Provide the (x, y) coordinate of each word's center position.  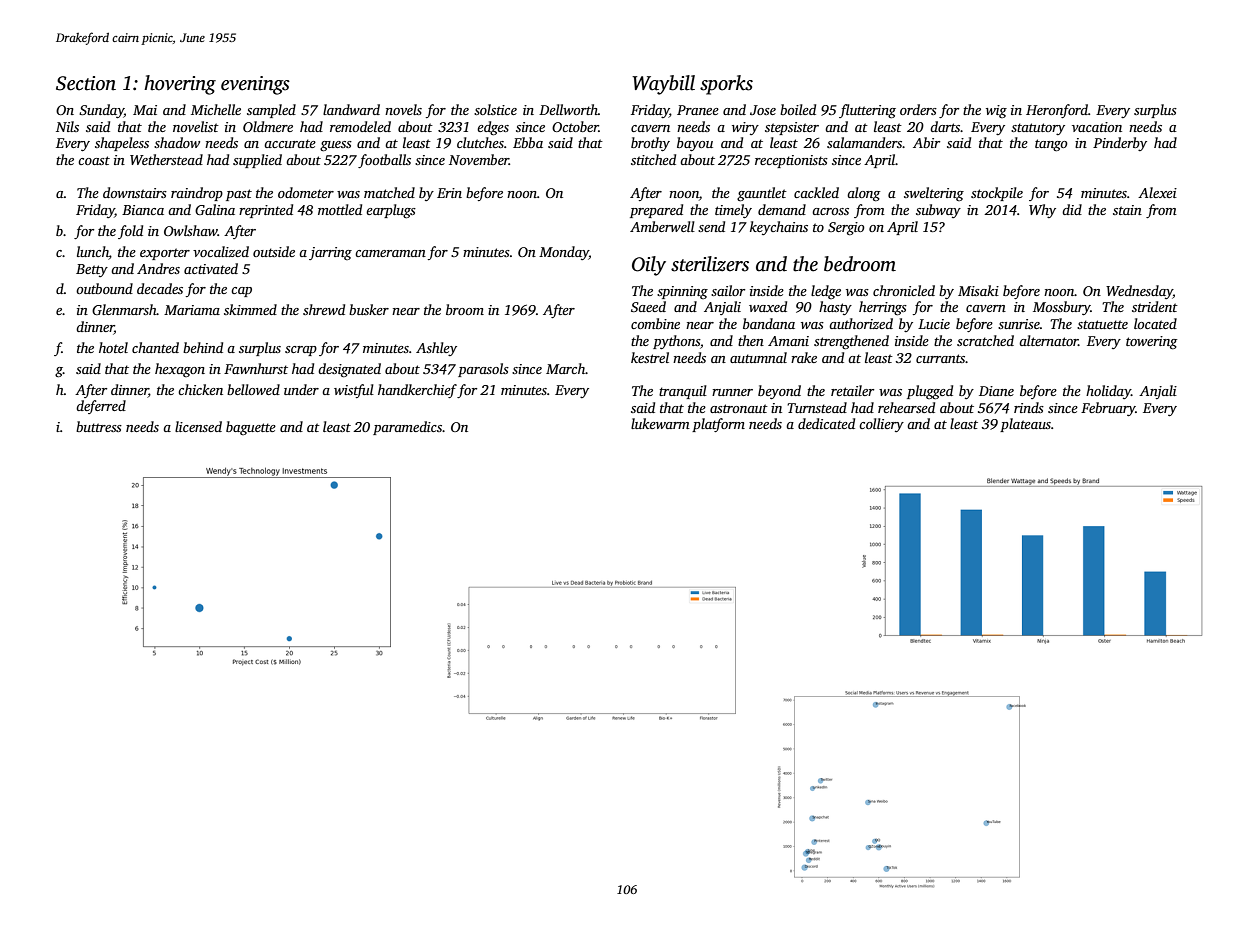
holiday (1108, 392)
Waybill (663, 85)
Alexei (1157, 192)
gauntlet (762, 194)
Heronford (1057, 111)
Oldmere (268, 126)
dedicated (826, 423)
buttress (99, 426)
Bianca (143, 210)
